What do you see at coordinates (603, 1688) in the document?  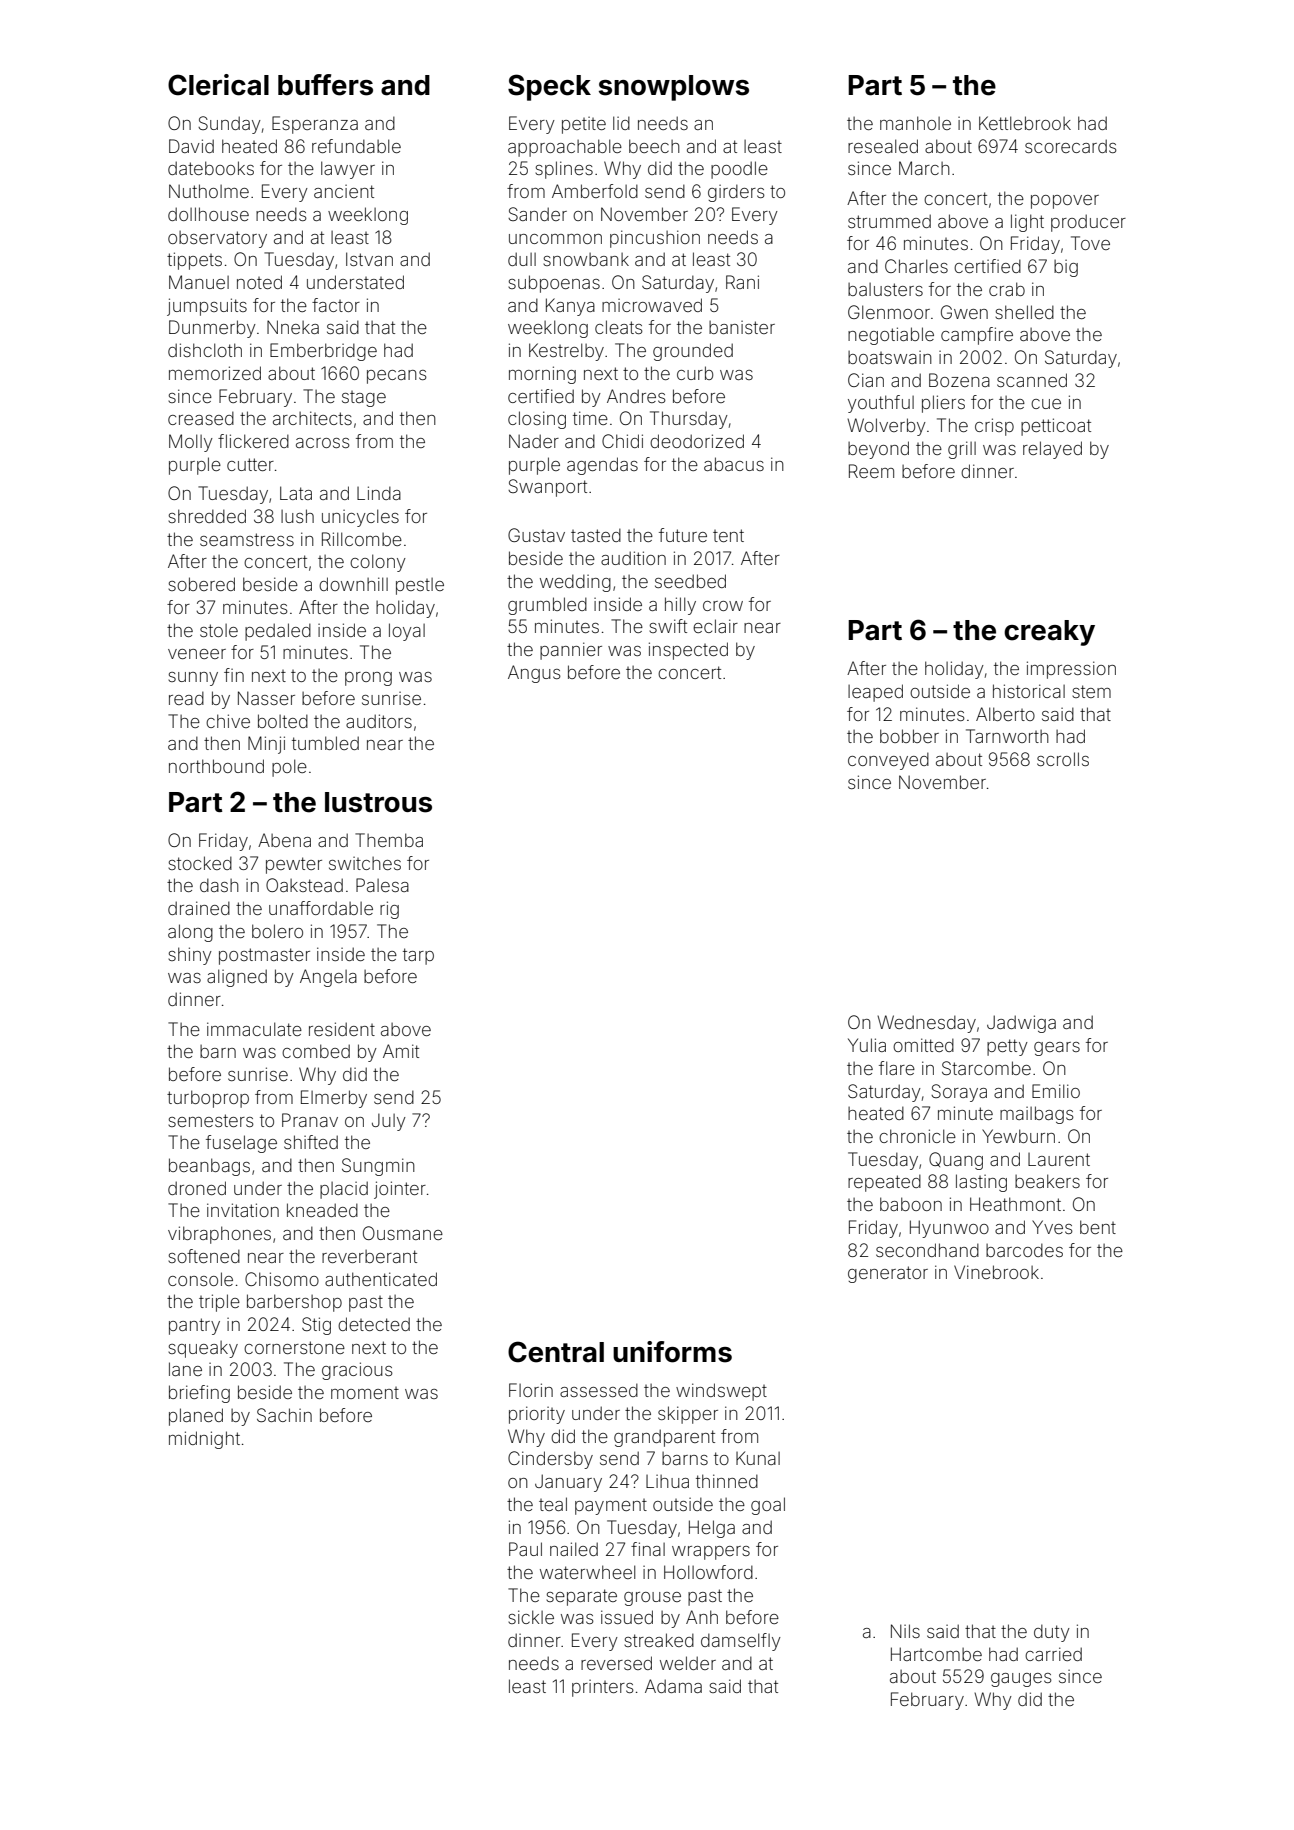 I see `printers` at bounding box center [603, 1688].
